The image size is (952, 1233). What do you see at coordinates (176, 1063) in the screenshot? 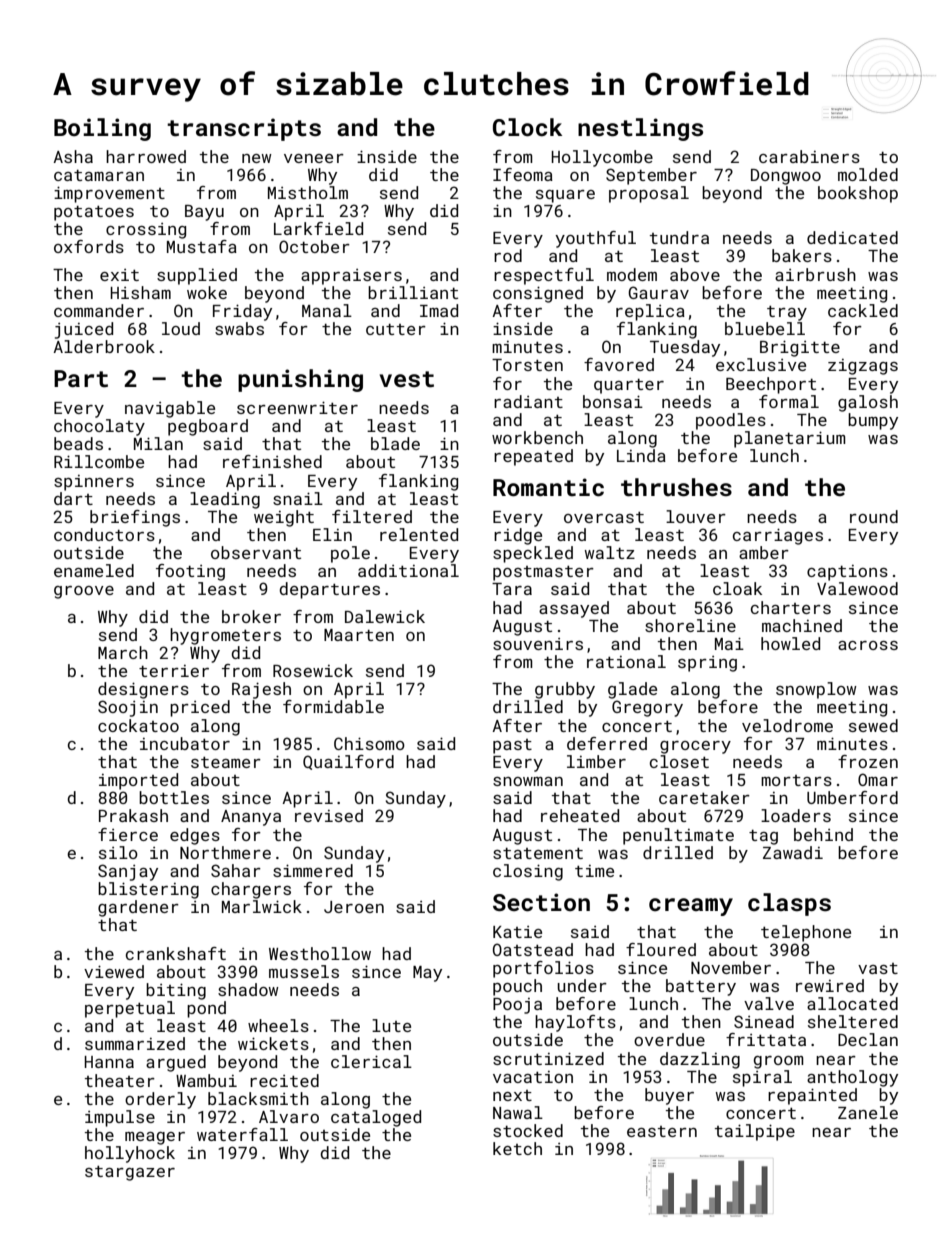
I see `argued` at bounding box center [176, 1063].
